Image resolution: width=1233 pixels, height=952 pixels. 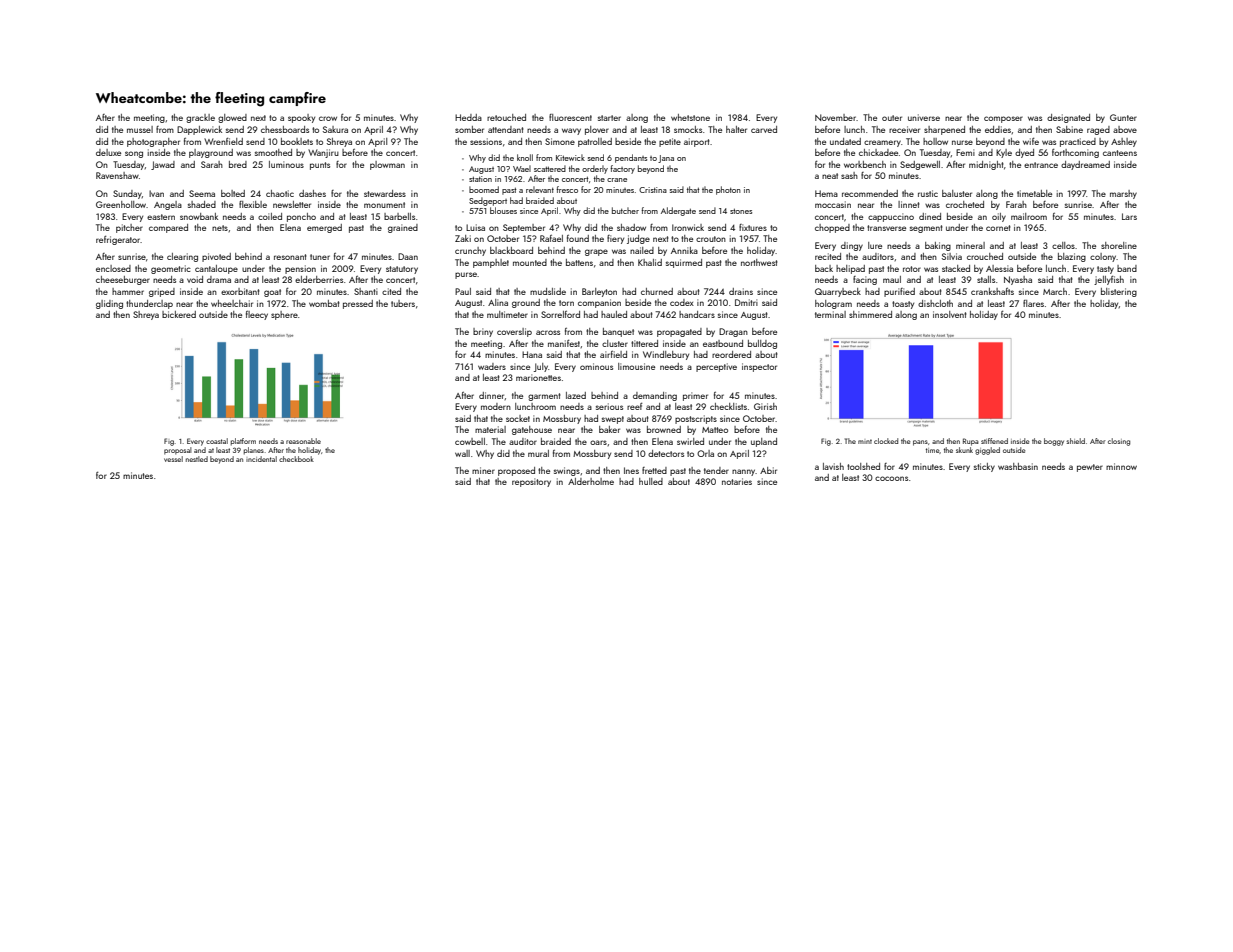 What do you see at coordinates (173, 459) in the screenshot?
I see `vessel` at bounding box center [173, 459].
